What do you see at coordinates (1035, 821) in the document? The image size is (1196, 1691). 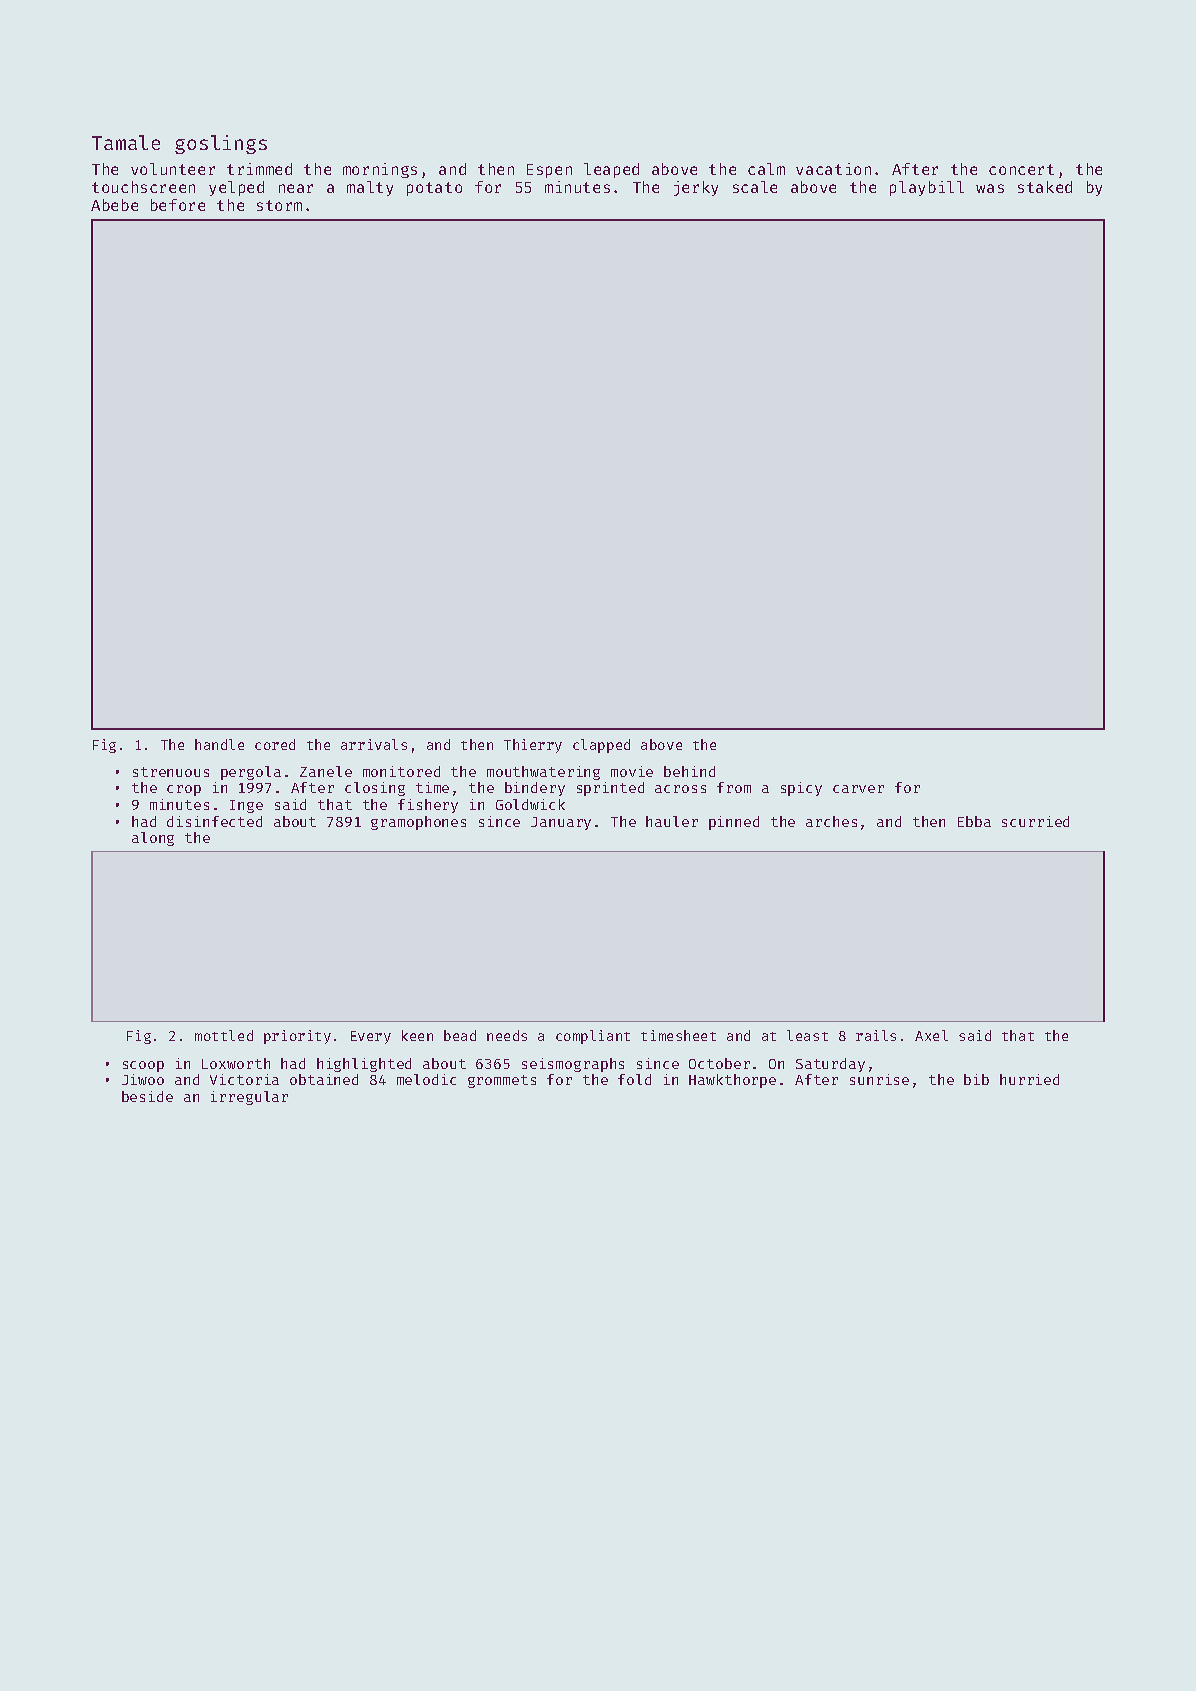 I see `scurried` at bounding box center [1035, 821].
